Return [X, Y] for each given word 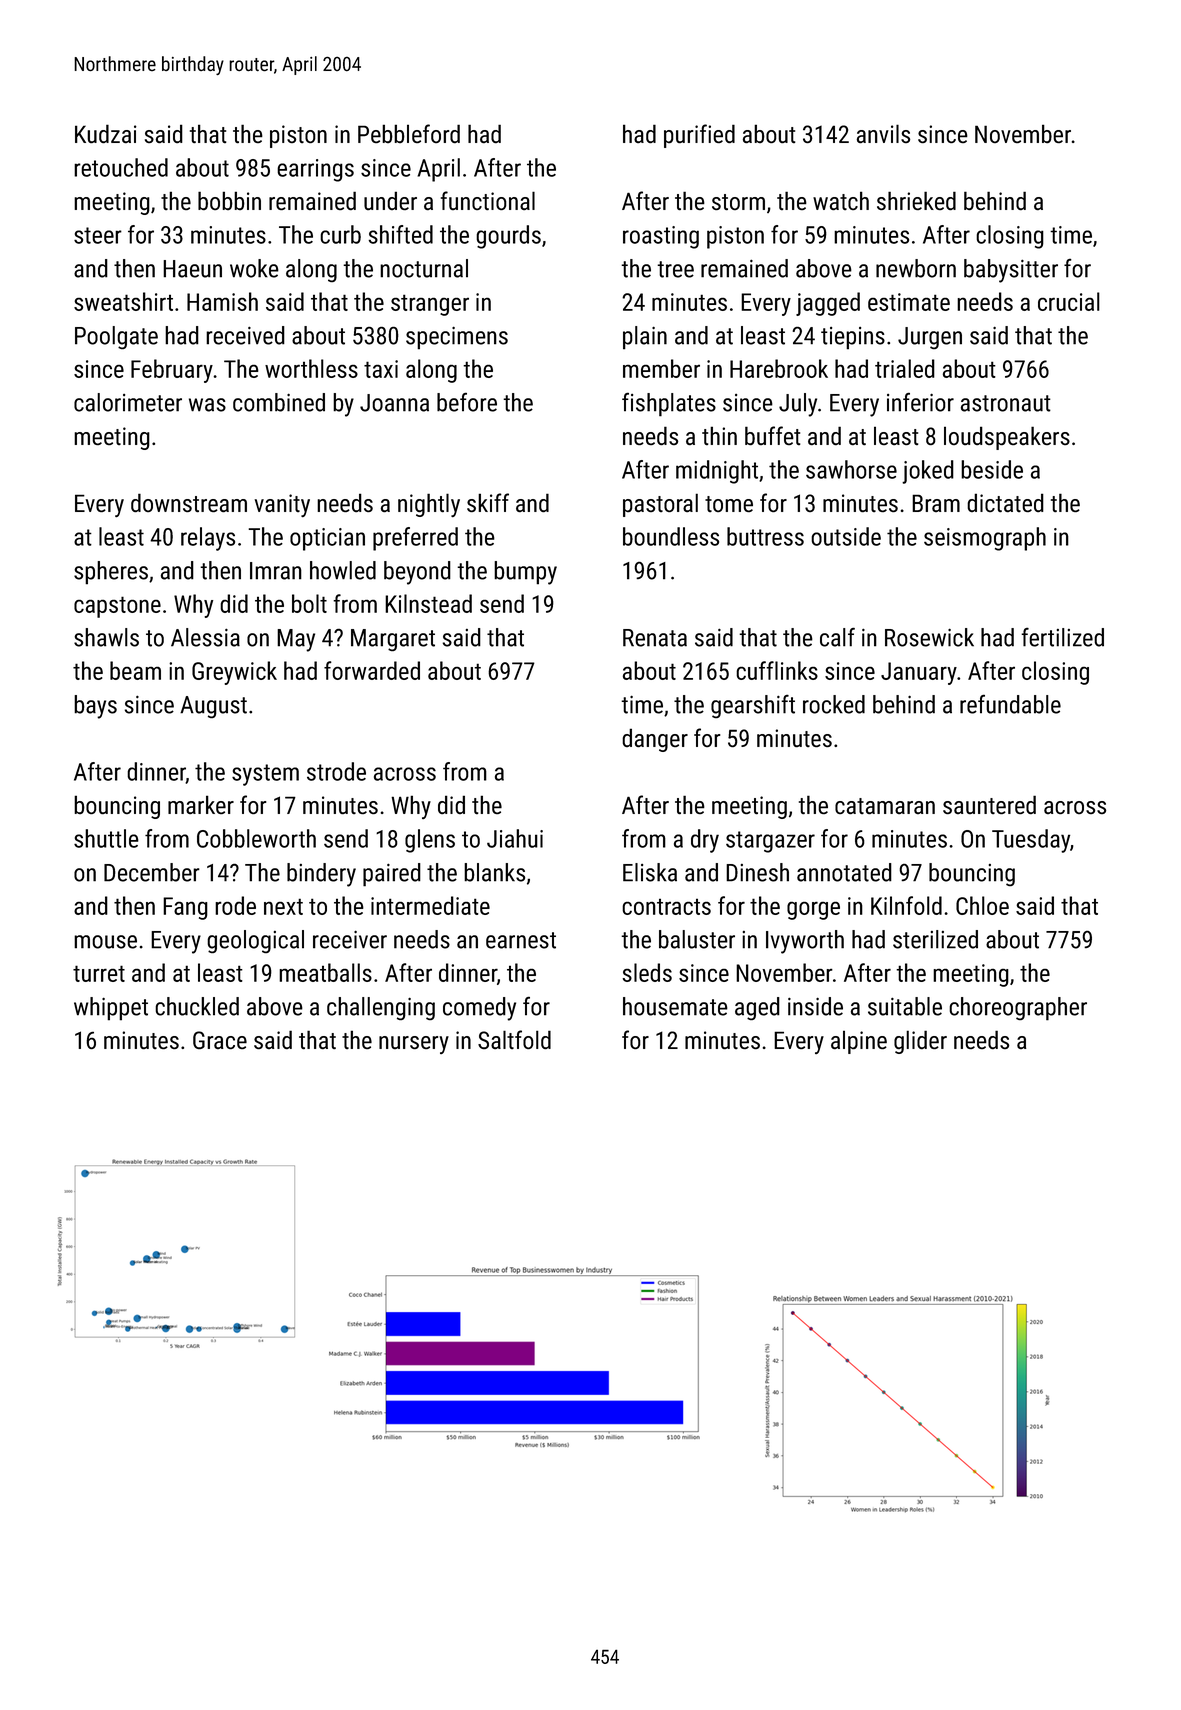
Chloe [982, 905]
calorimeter [128, 402]
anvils [883, 133]
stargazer [770, 842]
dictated [1005, 502]
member [661, 368]
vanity [282, 505]
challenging [381, 1008]
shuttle [106, 838]
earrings [315, 170]
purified [699, 136]
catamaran [885, 806]
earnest [521, 940]
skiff [488, 502]
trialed [905, 368]
